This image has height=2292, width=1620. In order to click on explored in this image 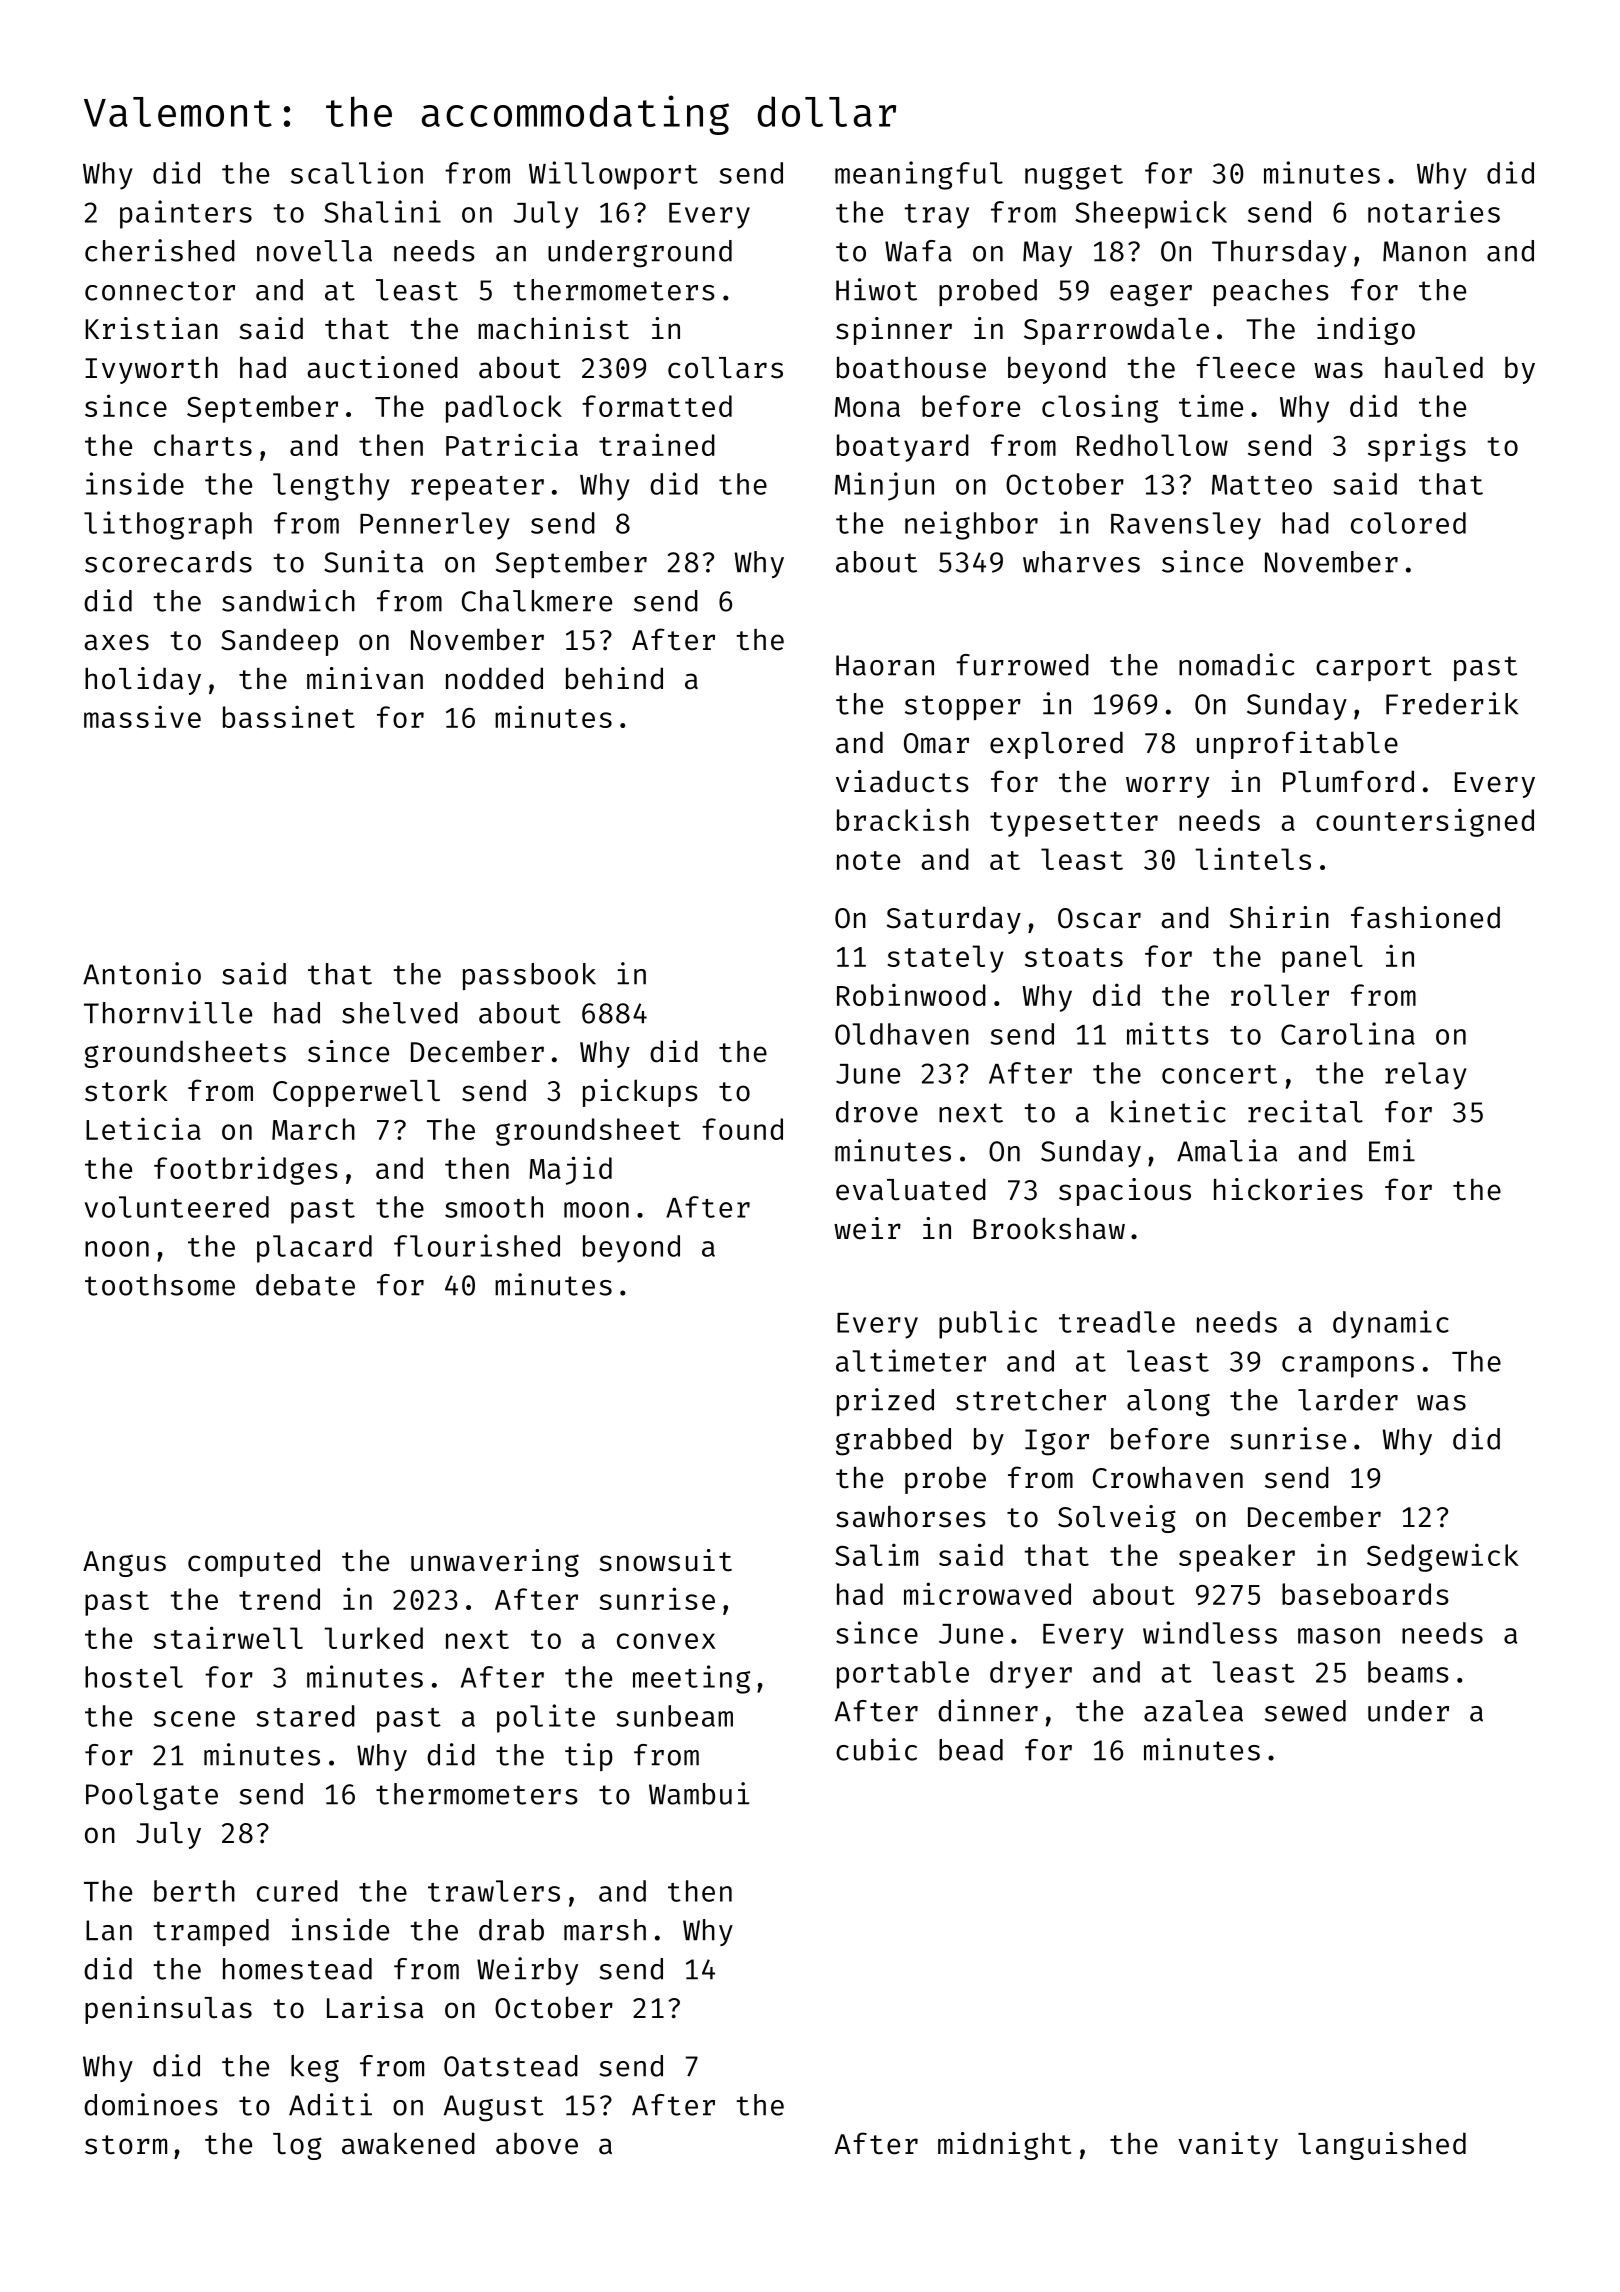, I will do `click(1056, 745)`.
